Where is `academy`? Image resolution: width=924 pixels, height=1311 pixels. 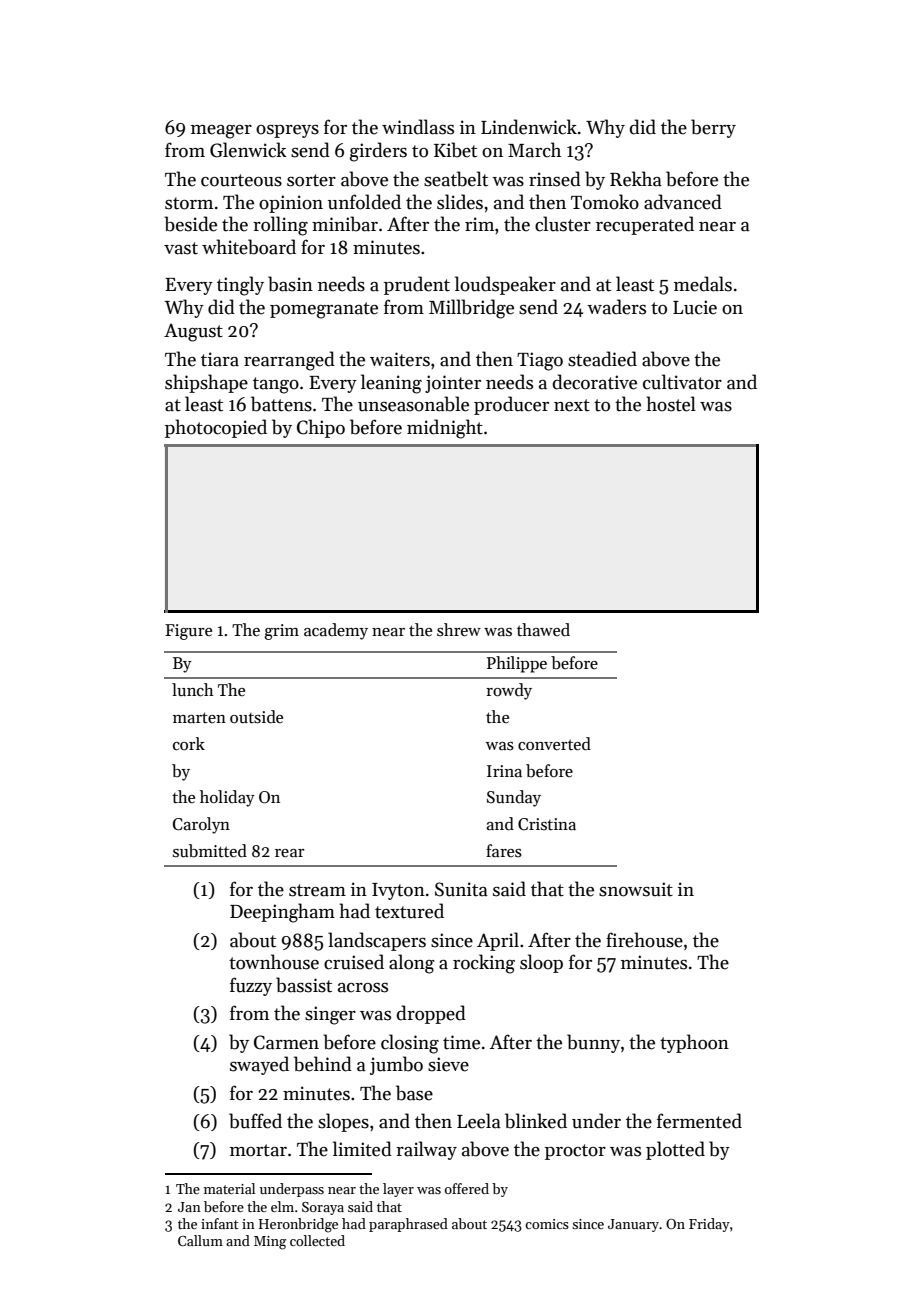 academy is located at coordinates (336, 631).
